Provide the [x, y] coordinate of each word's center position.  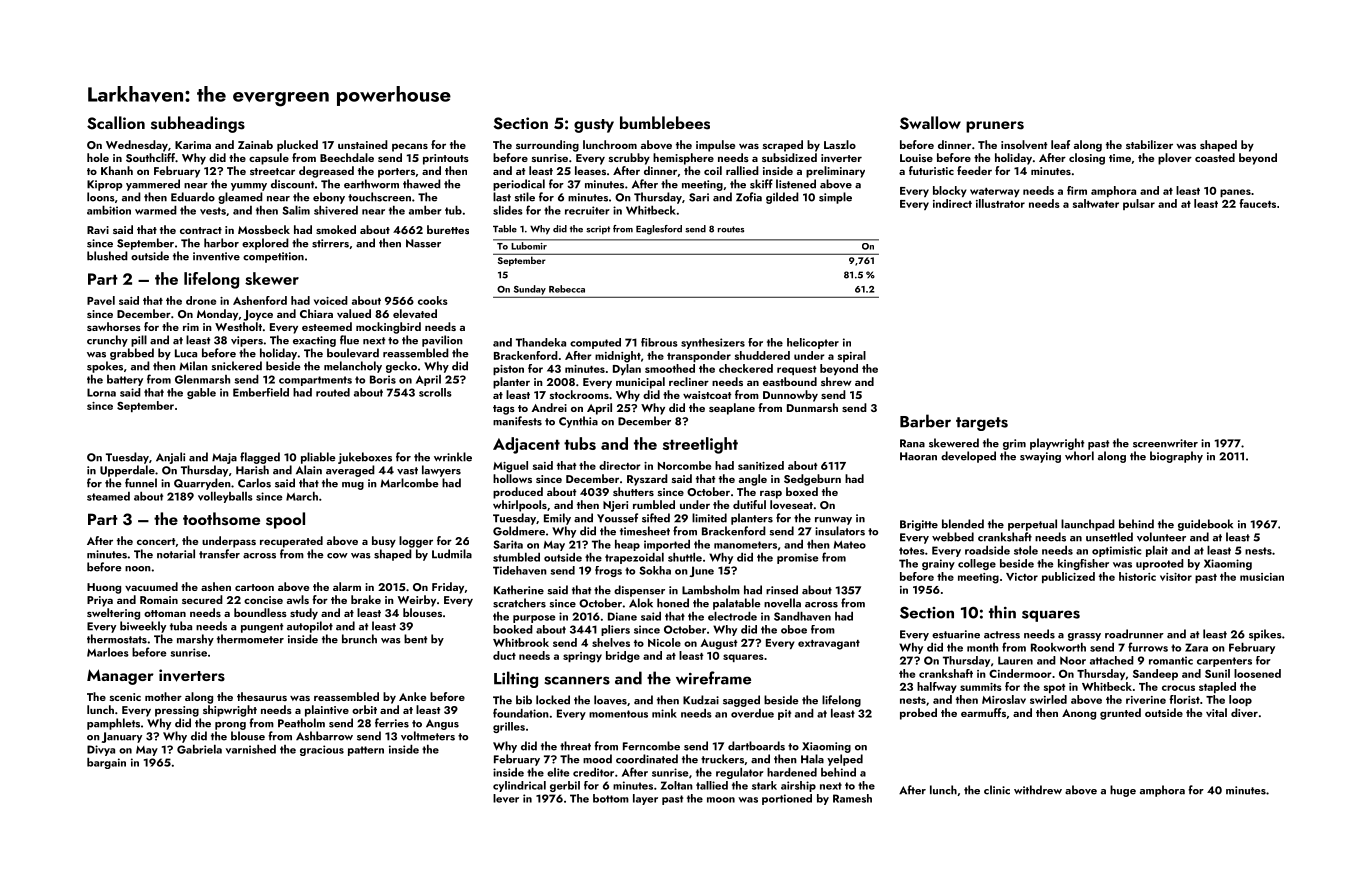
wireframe [713, 678]
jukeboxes [365, 458]
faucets [1257, 203]
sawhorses [114, 326]
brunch [359, 639]
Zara [1196, 647]
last [502, 197]
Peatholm [301, 723]
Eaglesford [659, 230]
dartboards [756, 746]
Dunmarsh [812, 407]
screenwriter [1165, 443]
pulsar [1139, 204]
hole [98, 157]
